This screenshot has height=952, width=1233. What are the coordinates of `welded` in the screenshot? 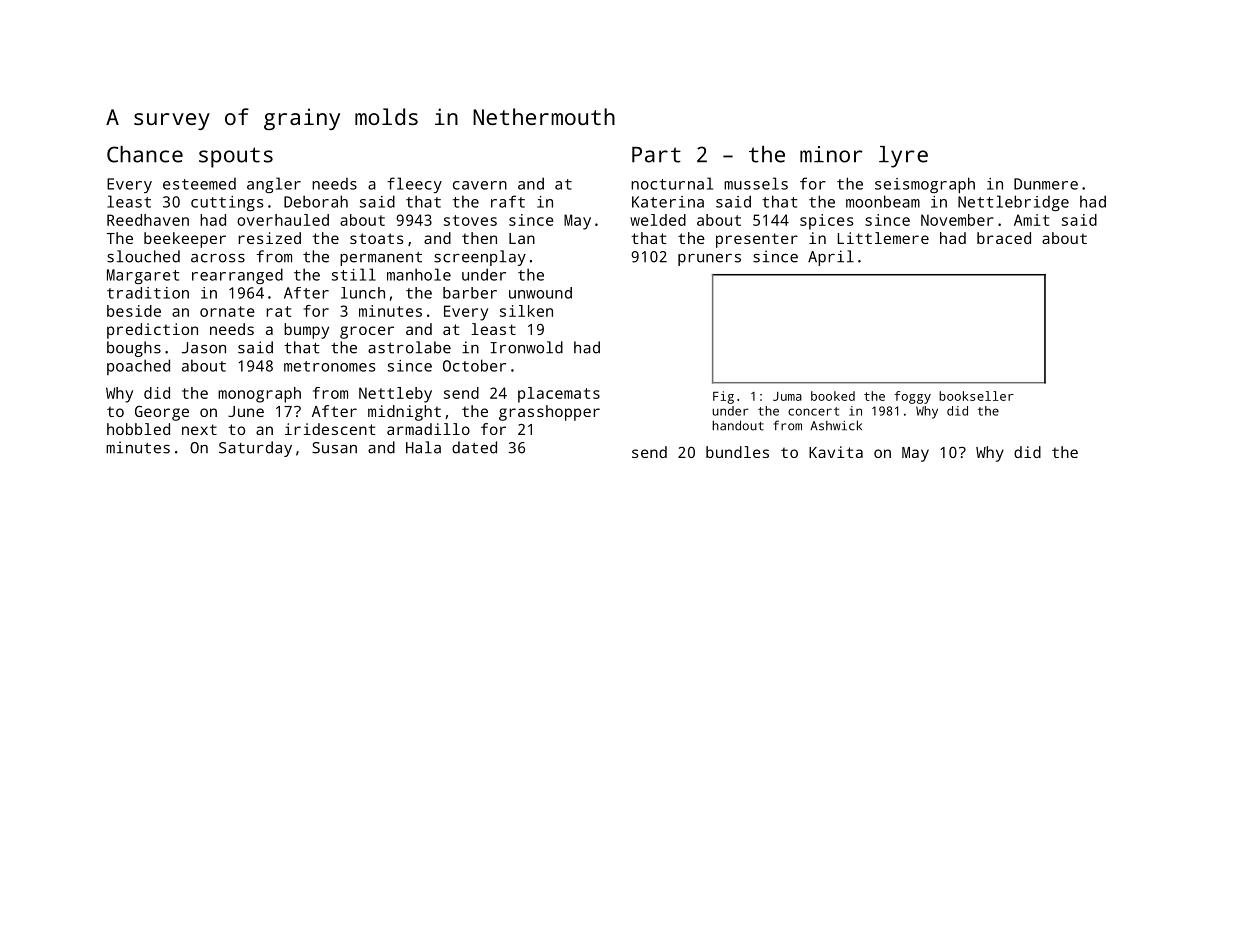 It's located at (658, 220).
